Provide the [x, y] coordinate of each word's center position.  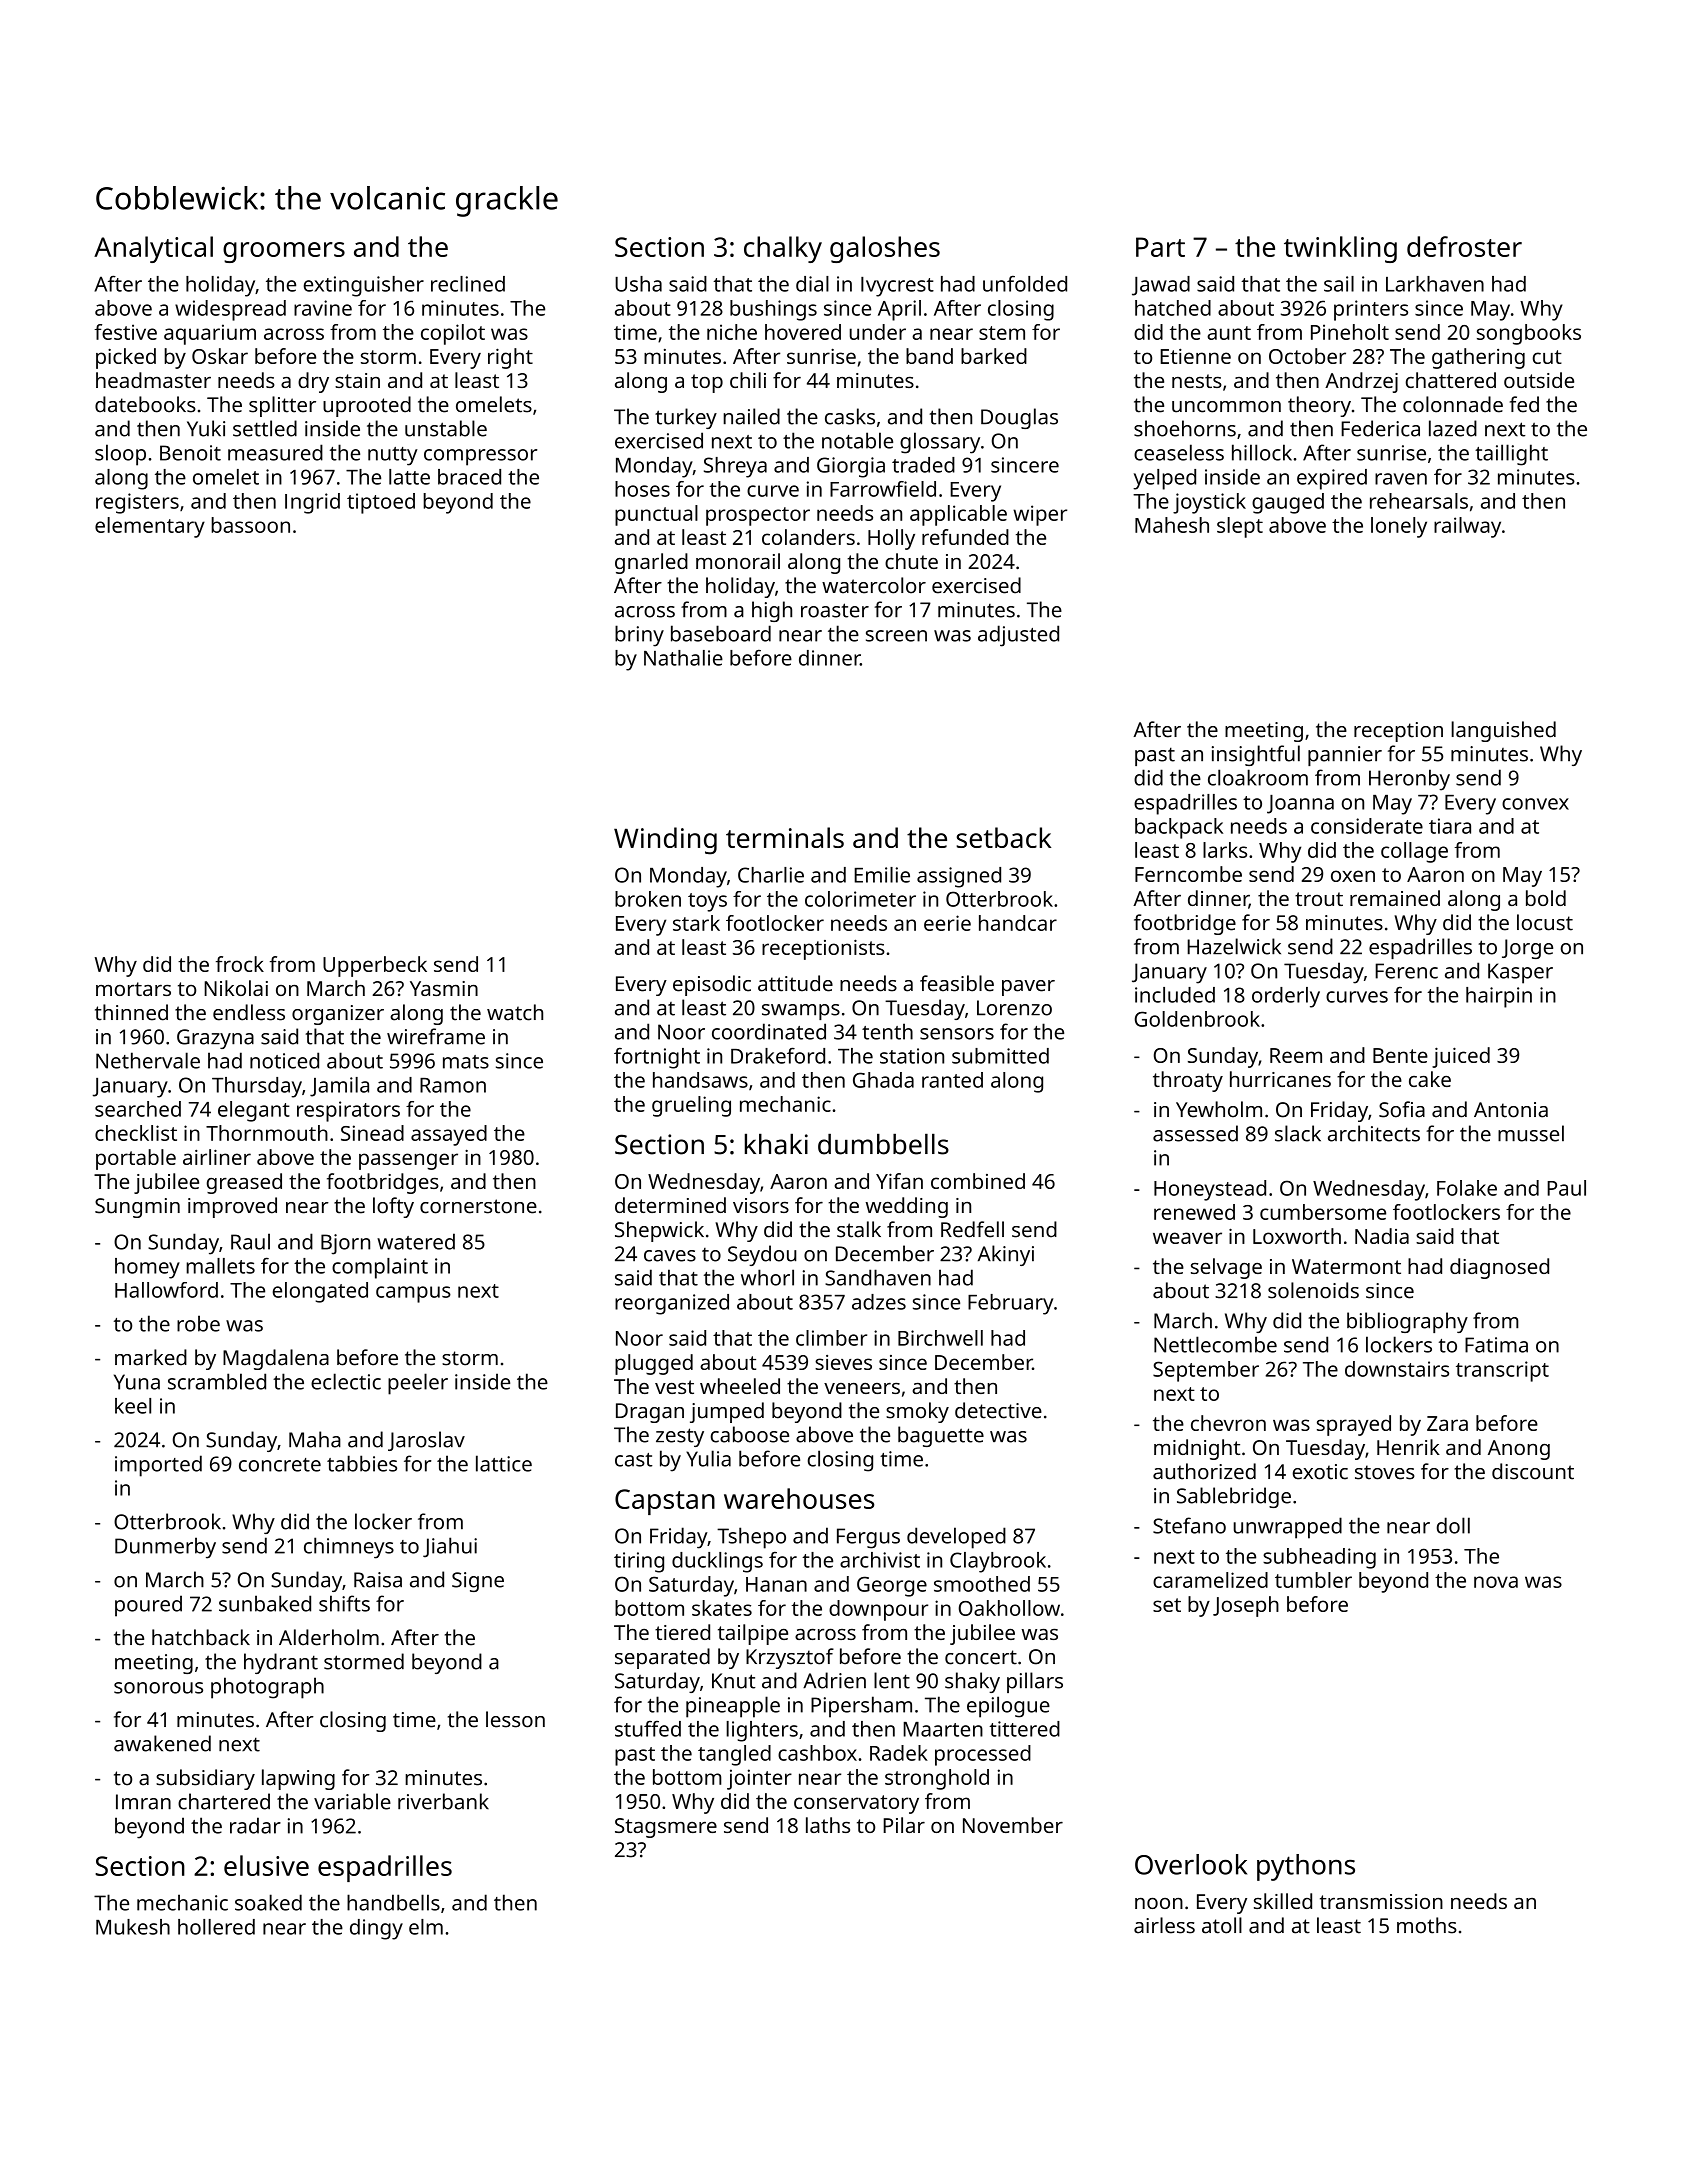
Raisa [378, 1580]
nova [1496, 1582]
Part [1160, 247]
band [929, 356]
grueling [691, 1106]
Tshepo [751, 1538]
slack [1298, 1133]
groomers [284, 252]
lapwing [298, 1779]
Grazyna [215, 1039]
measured [275, 452]
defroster [1464, 246]
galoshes [885, 249]
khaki [776, 1144]
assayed [449, 1135]
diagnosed [1499, 1268]
